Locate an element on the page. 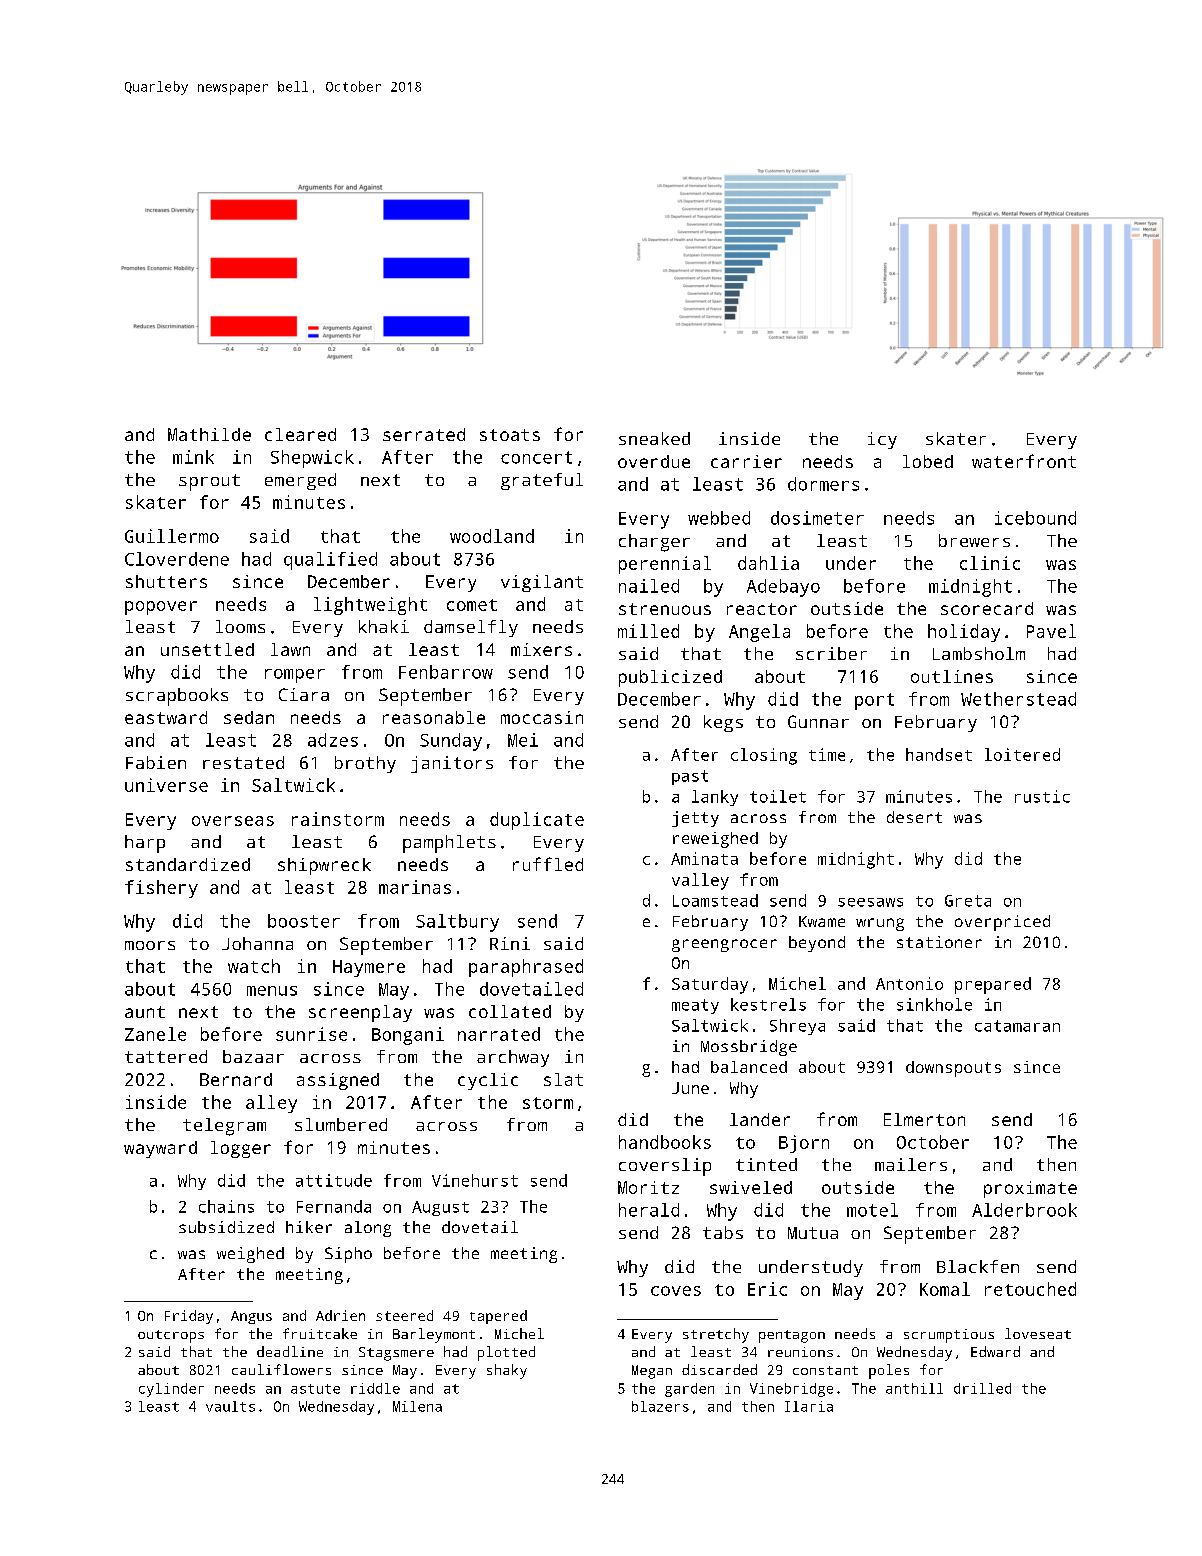 The image size is (1202, 1556). wayward is located at coordinates (160, 1149).
